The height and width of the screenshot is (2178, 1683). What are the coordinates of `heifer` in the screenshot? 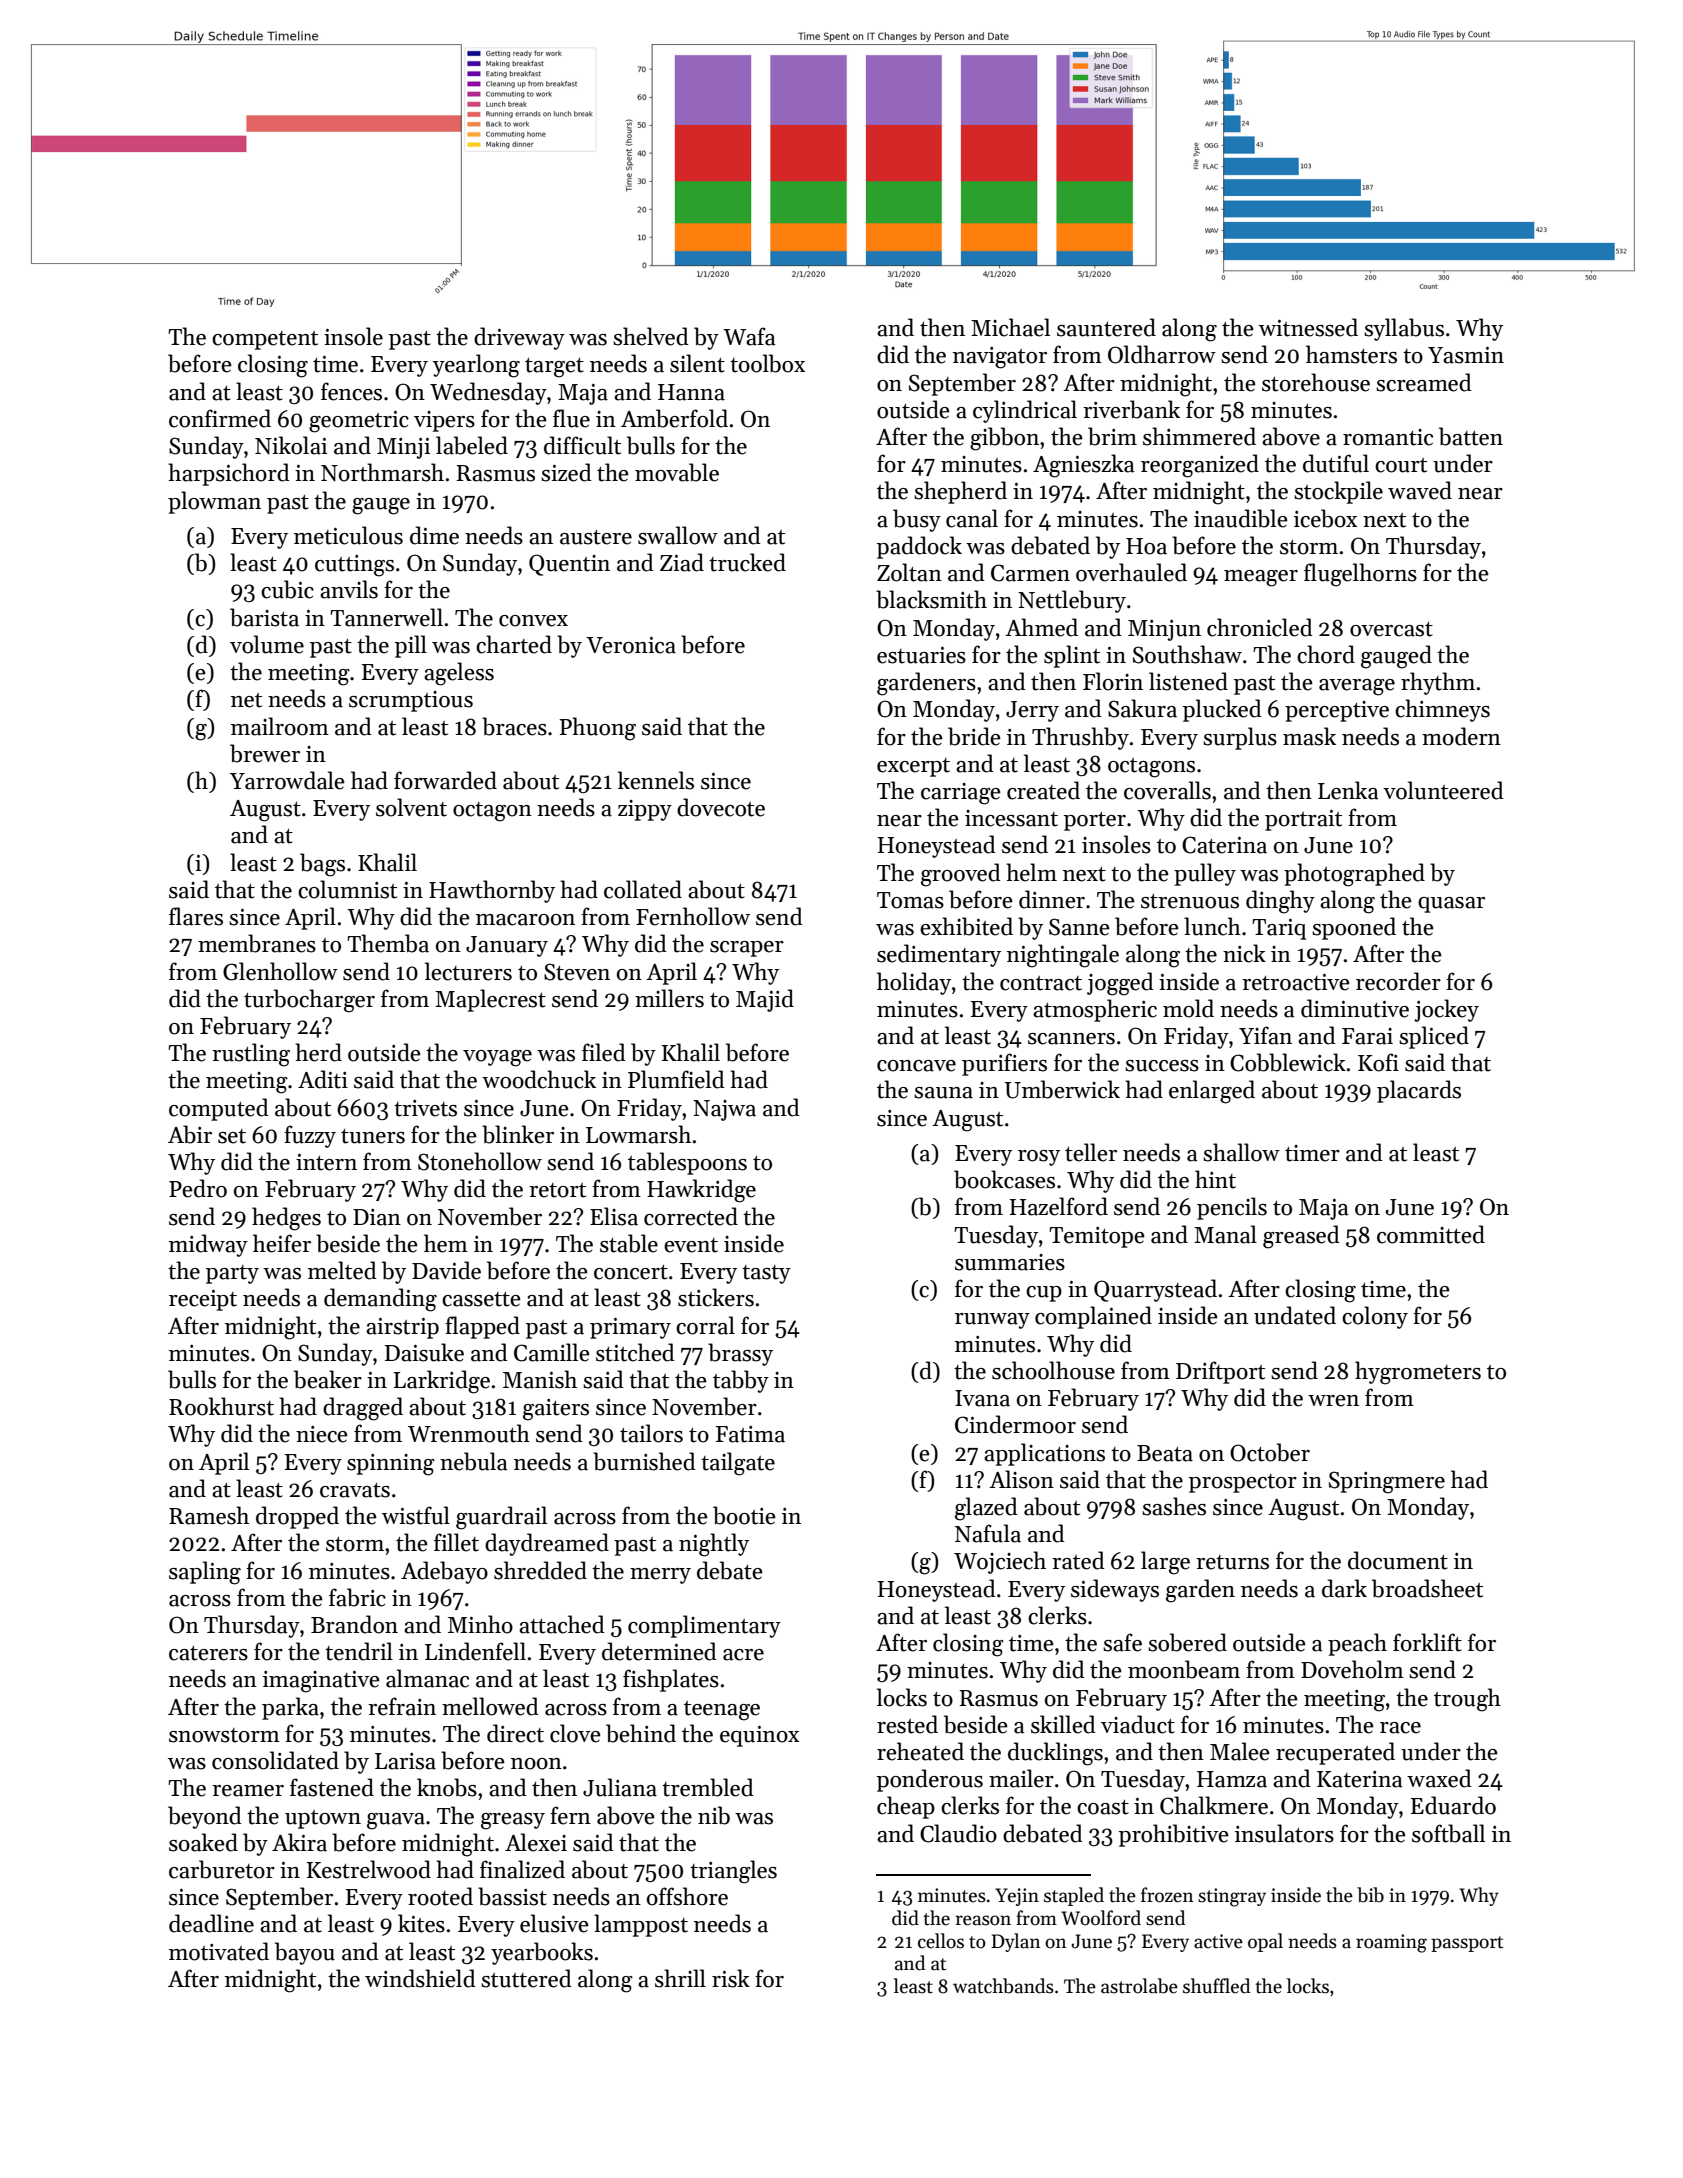 It's located at (282, 1243).
